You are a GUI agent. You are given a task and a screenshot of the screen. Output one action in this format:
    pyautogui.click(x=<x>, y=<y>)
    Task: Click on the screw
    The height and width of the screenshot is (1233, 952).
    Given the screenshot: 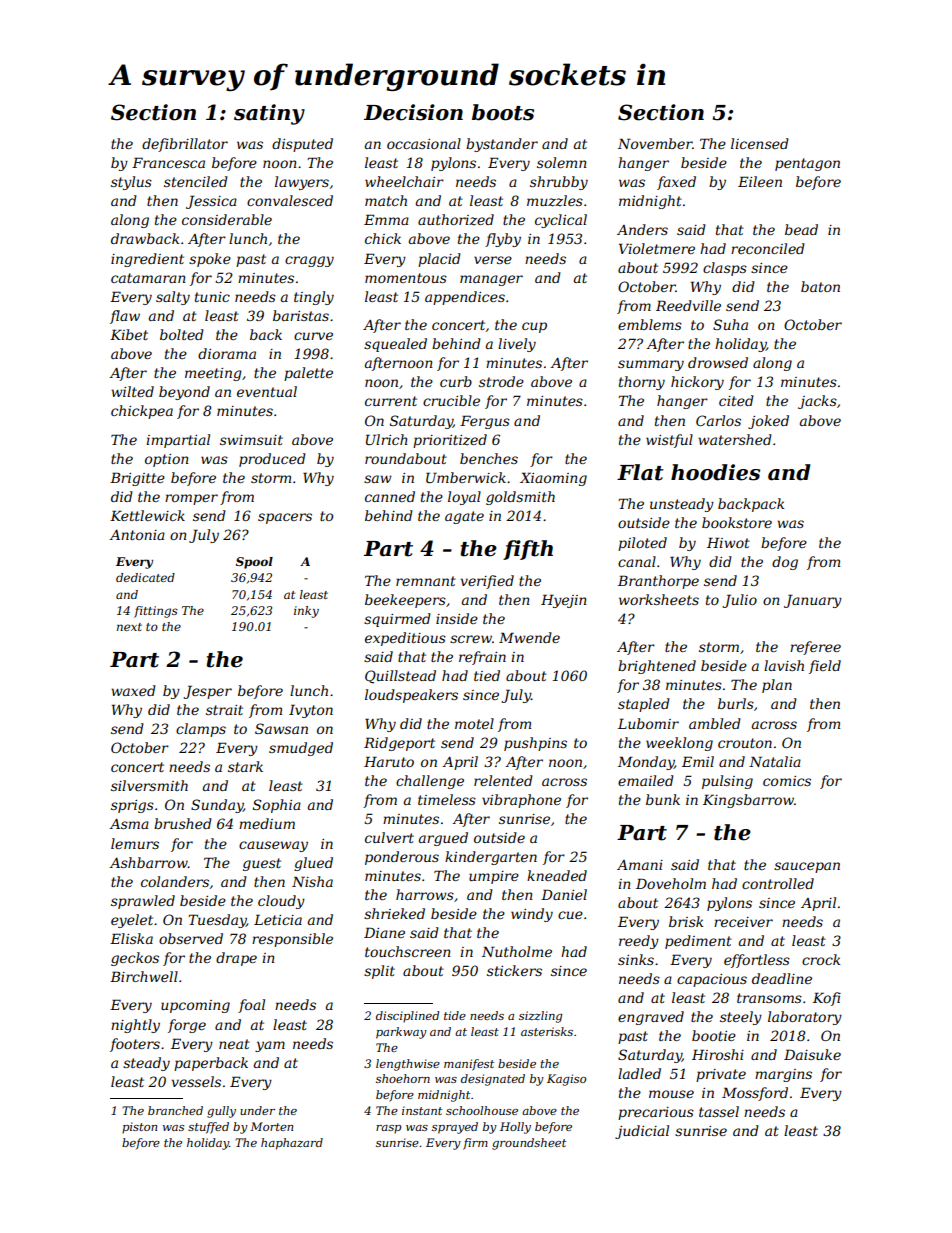 What is the action you would take?
    pyautogui.click(x=471, y=639)
